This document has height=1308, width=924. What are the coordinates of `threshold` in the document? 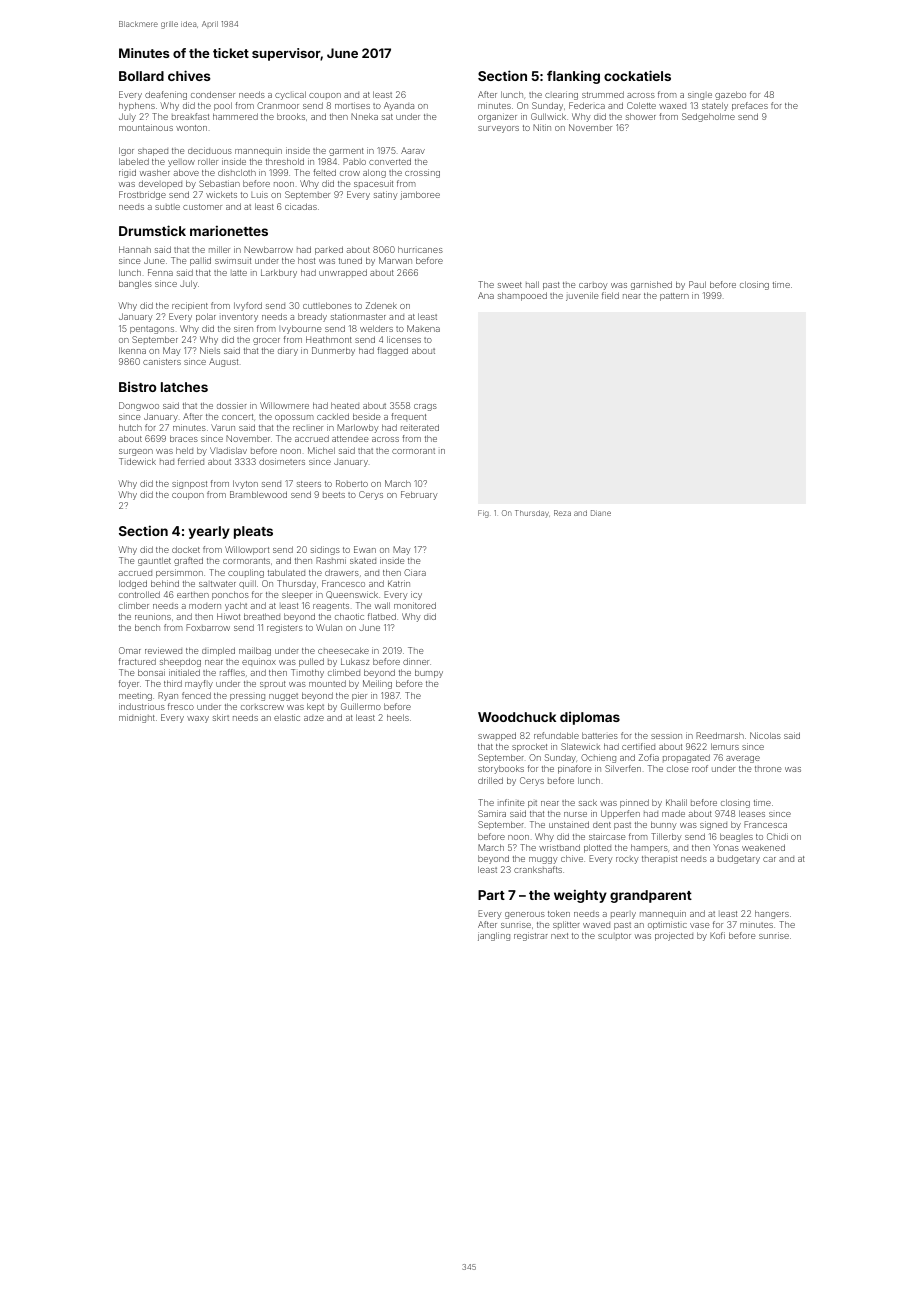 It's located at (285, 161).
